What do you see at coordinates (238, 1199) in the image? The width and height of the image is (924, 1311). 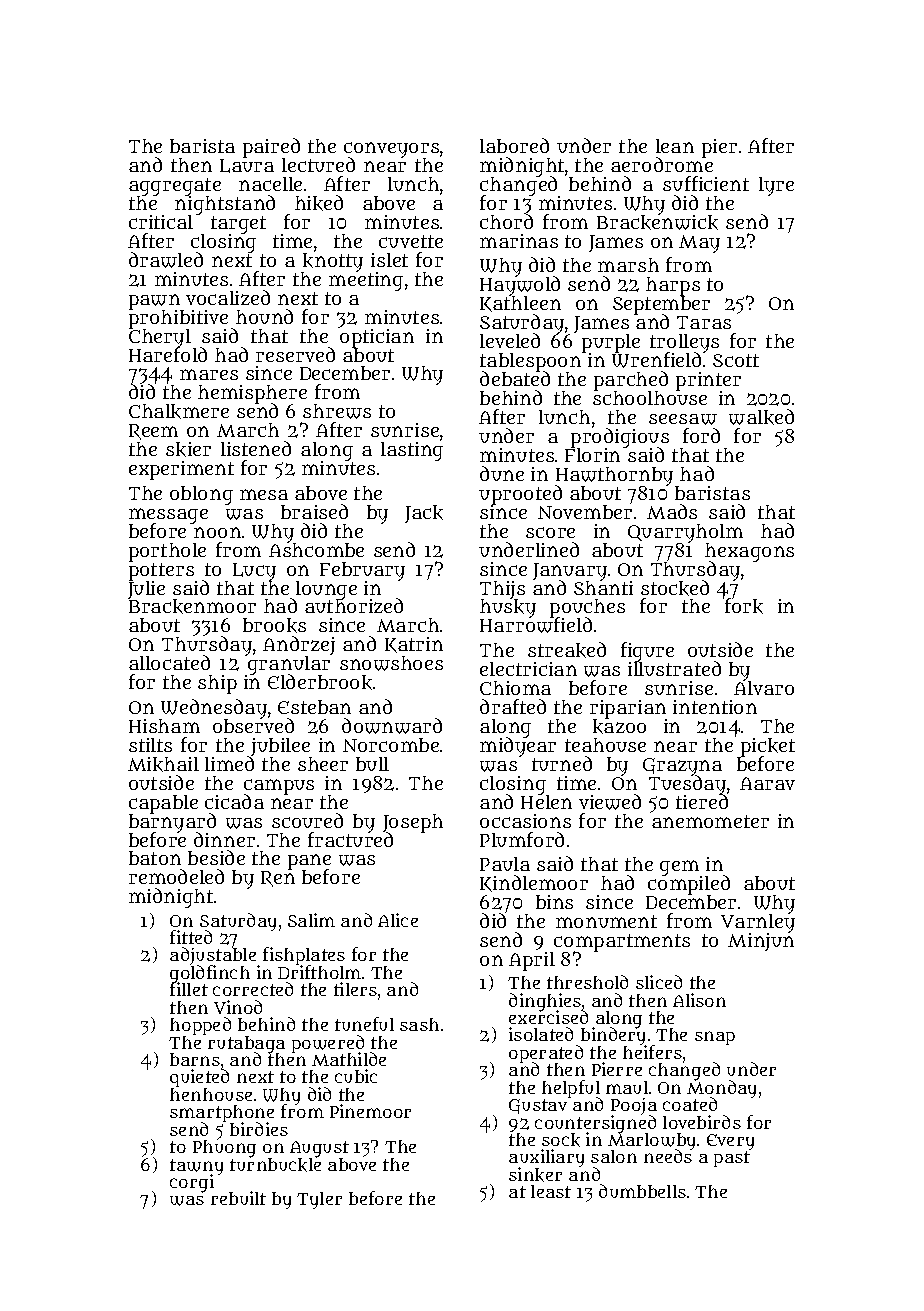 I see `rebuilt` at bounding box center [238, 1199].
